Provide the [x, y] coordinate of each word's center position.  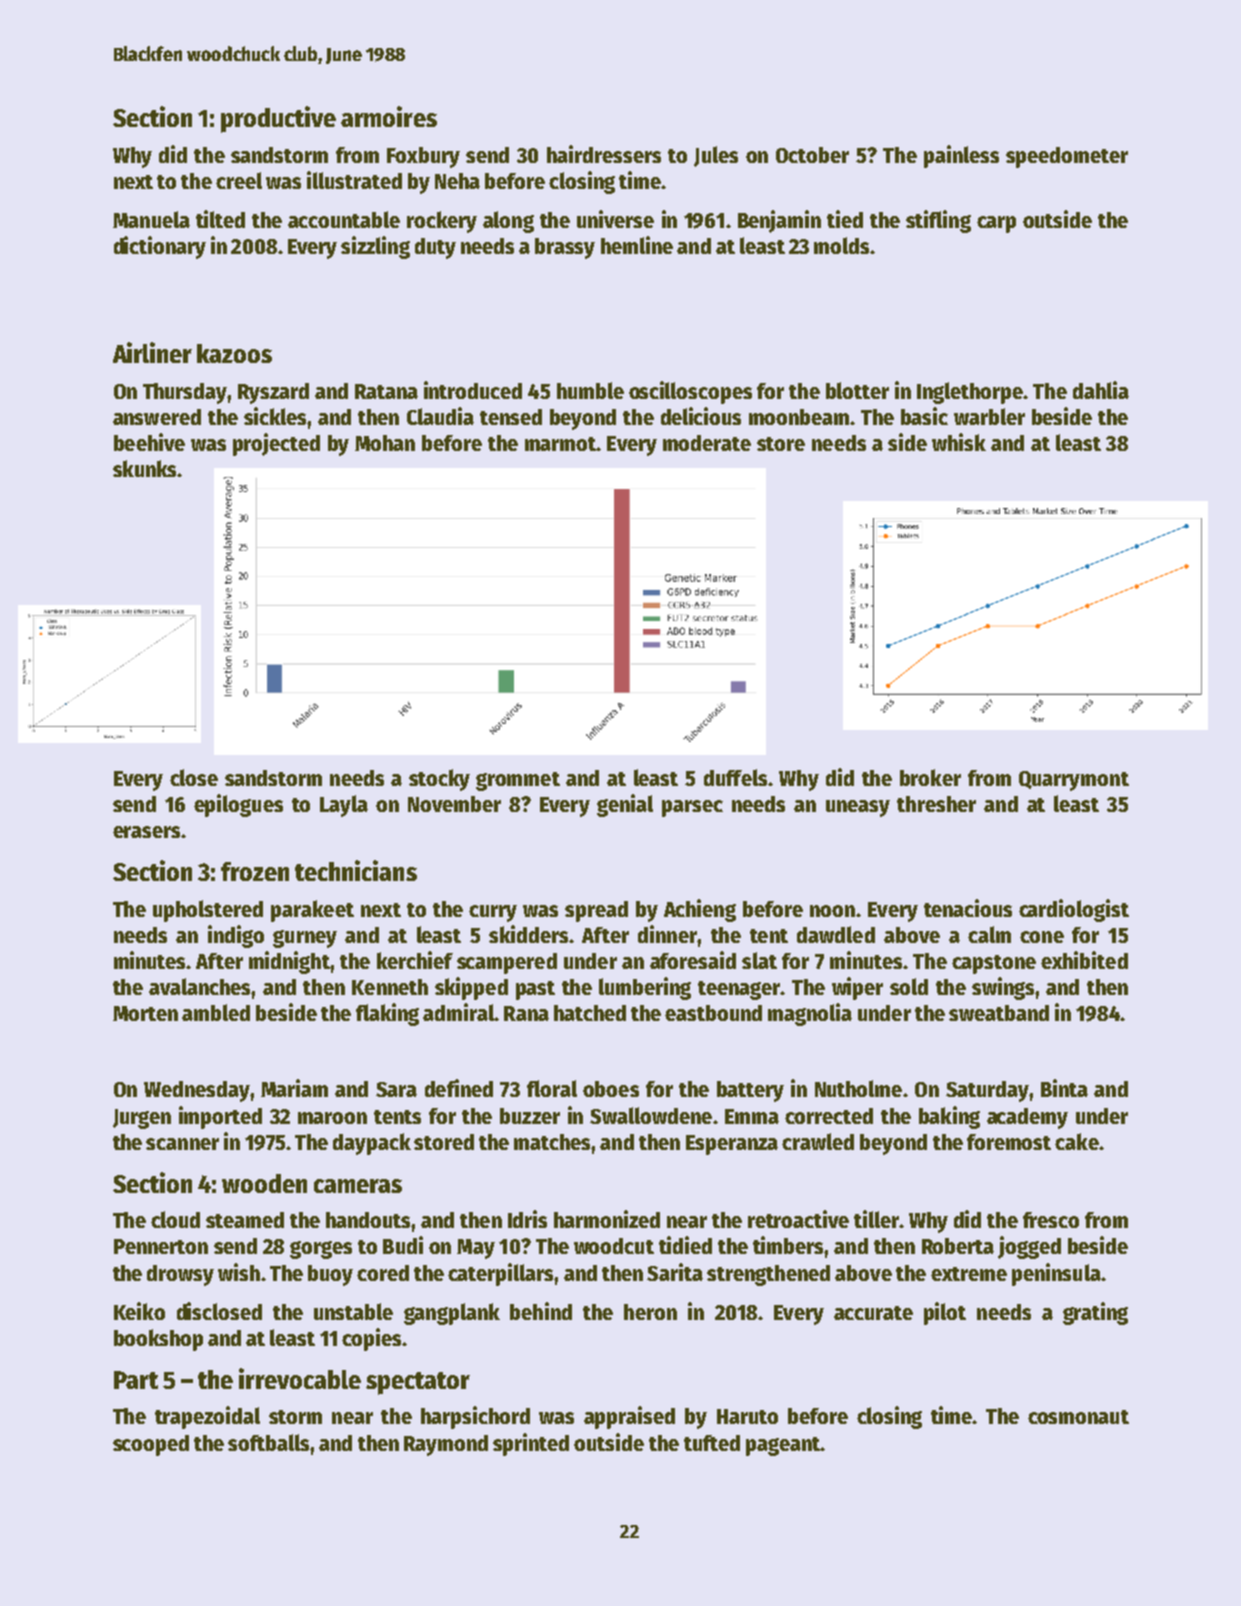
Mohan [385, 443]
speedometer [1067, 157]
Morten [145, 1013]
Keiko [139, 1311]
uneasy [858, 808]
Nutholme [858, 1088]
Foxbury [423, 157]
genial [625, 805]
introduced [473, 390]
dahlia [1101, 390]
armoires [389, 116]
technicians [356, 870]
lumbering [645, 988]
